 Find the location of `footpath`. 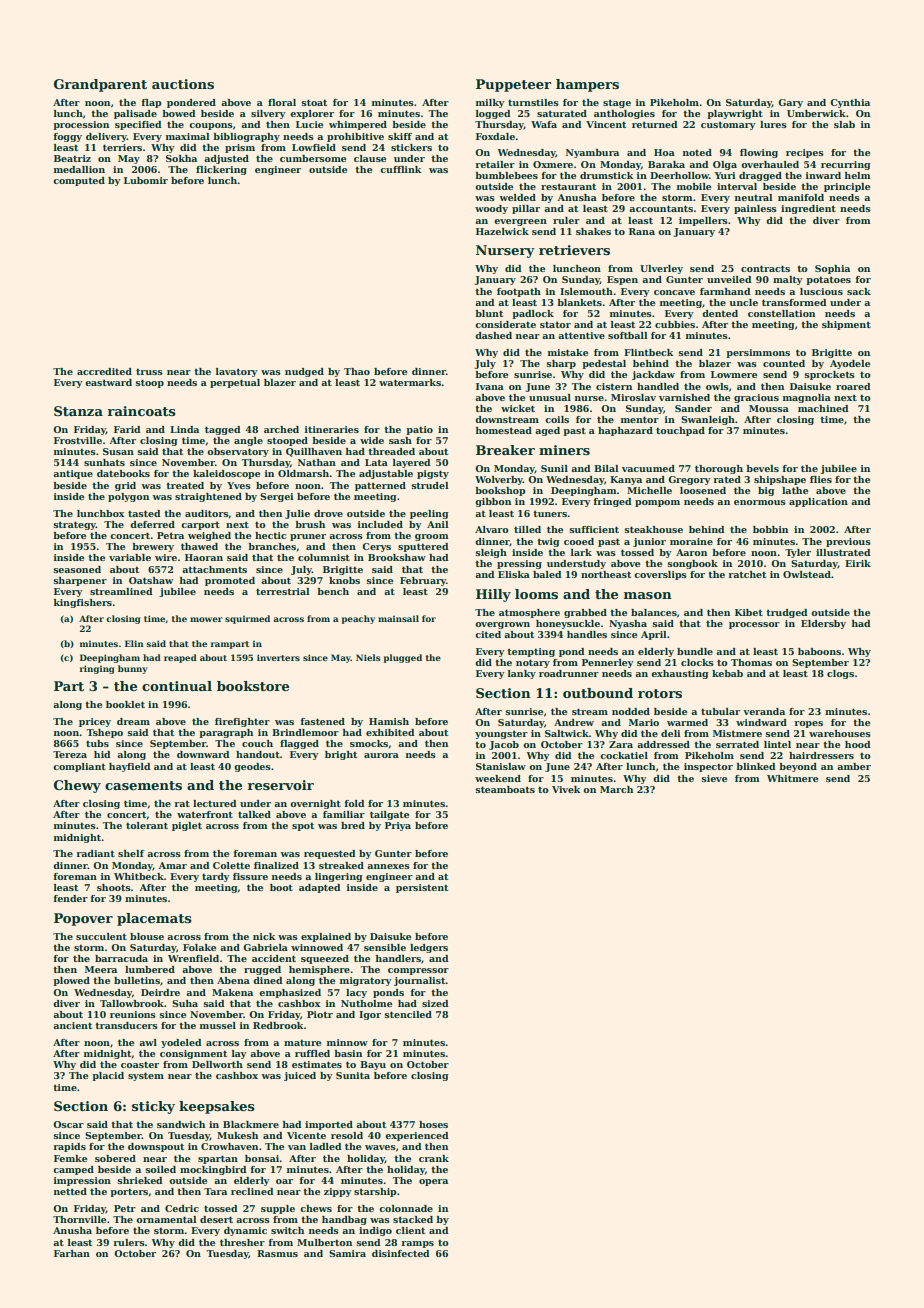

footpath is located at coordinates (519, 292).
